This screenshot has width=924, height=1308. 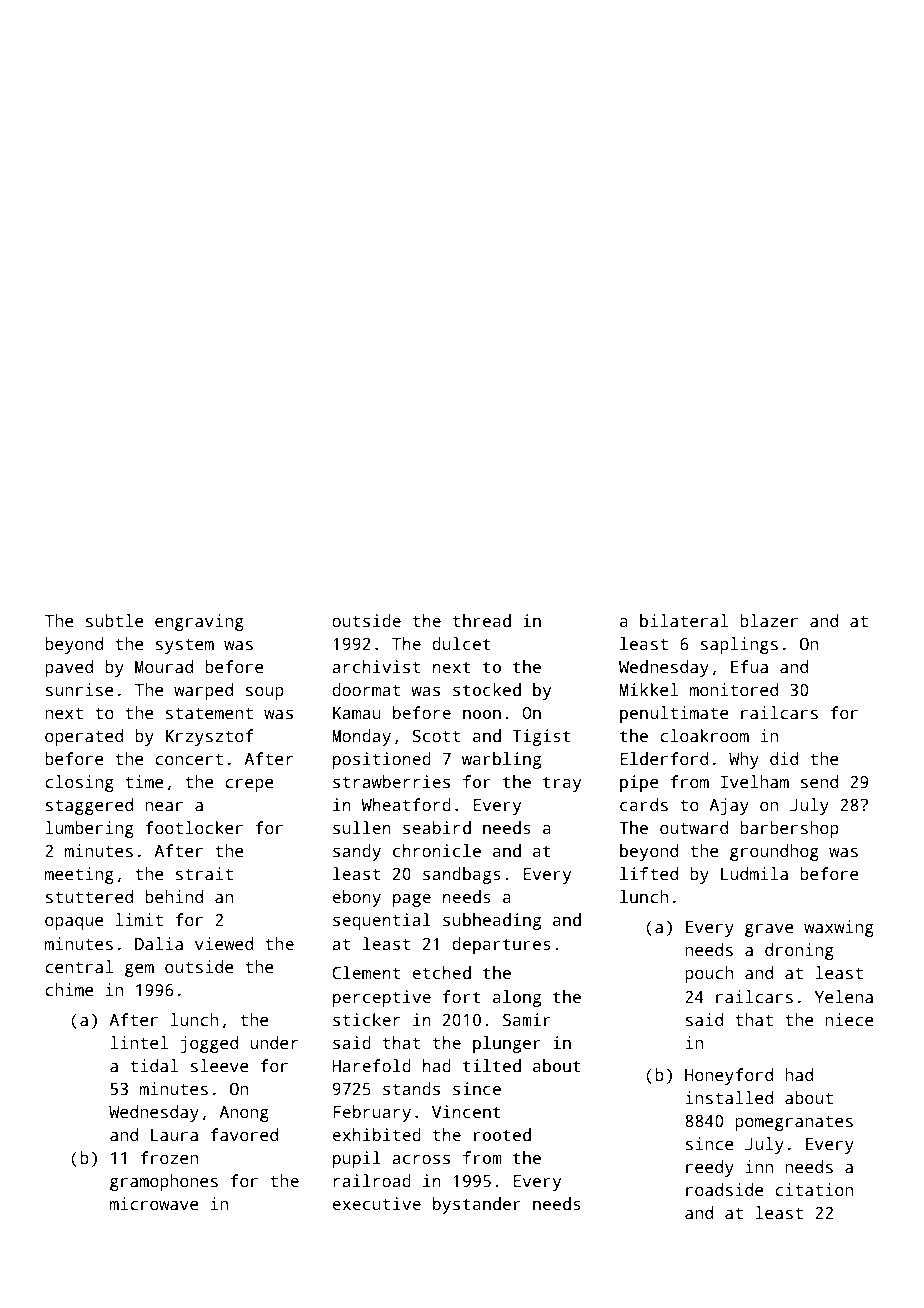 I want to click on doormat, so click(x=366, y=690).
